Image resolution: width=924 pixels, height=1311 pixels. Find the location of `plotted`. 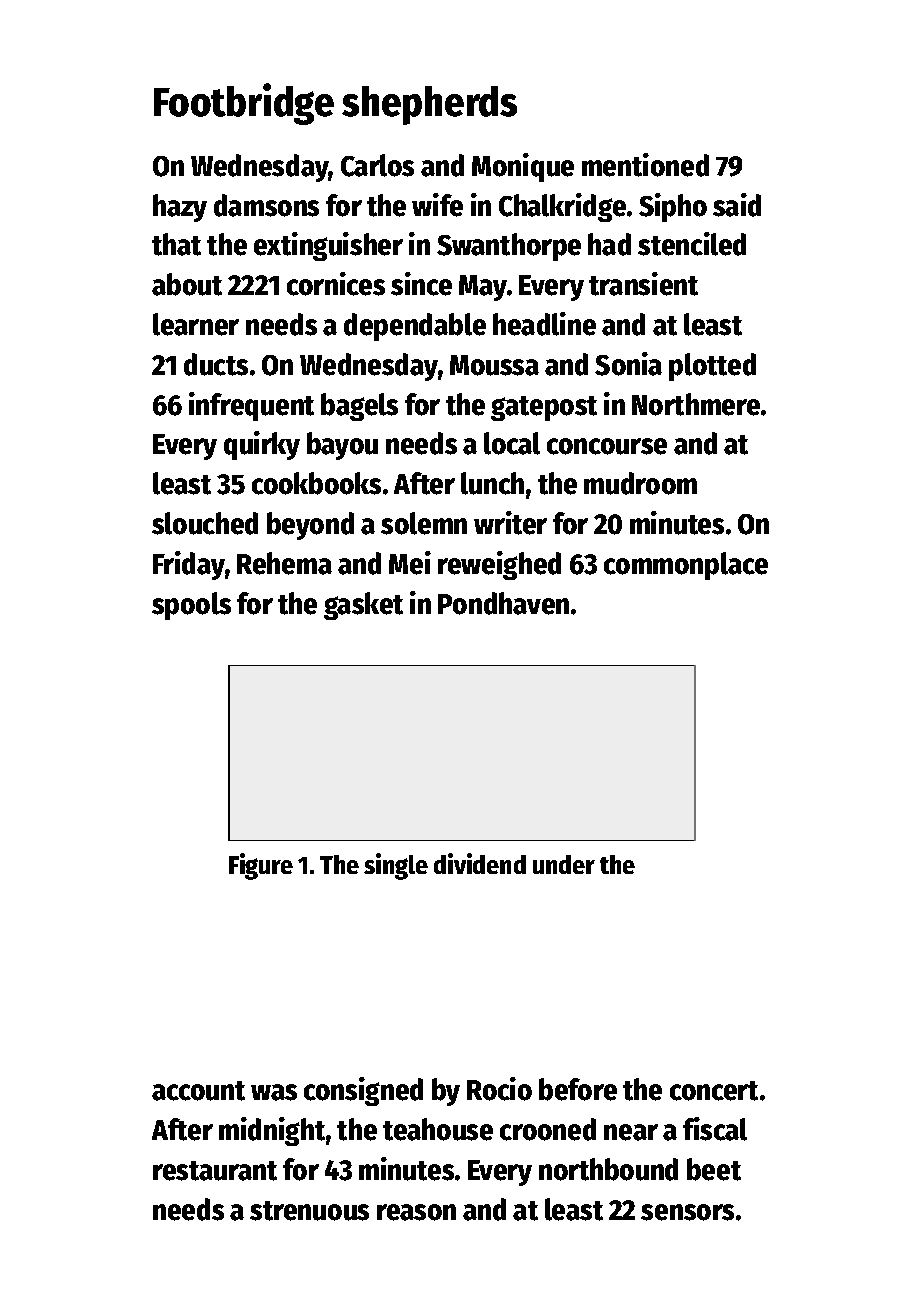

plotted is located at coordinates (712, 367).
